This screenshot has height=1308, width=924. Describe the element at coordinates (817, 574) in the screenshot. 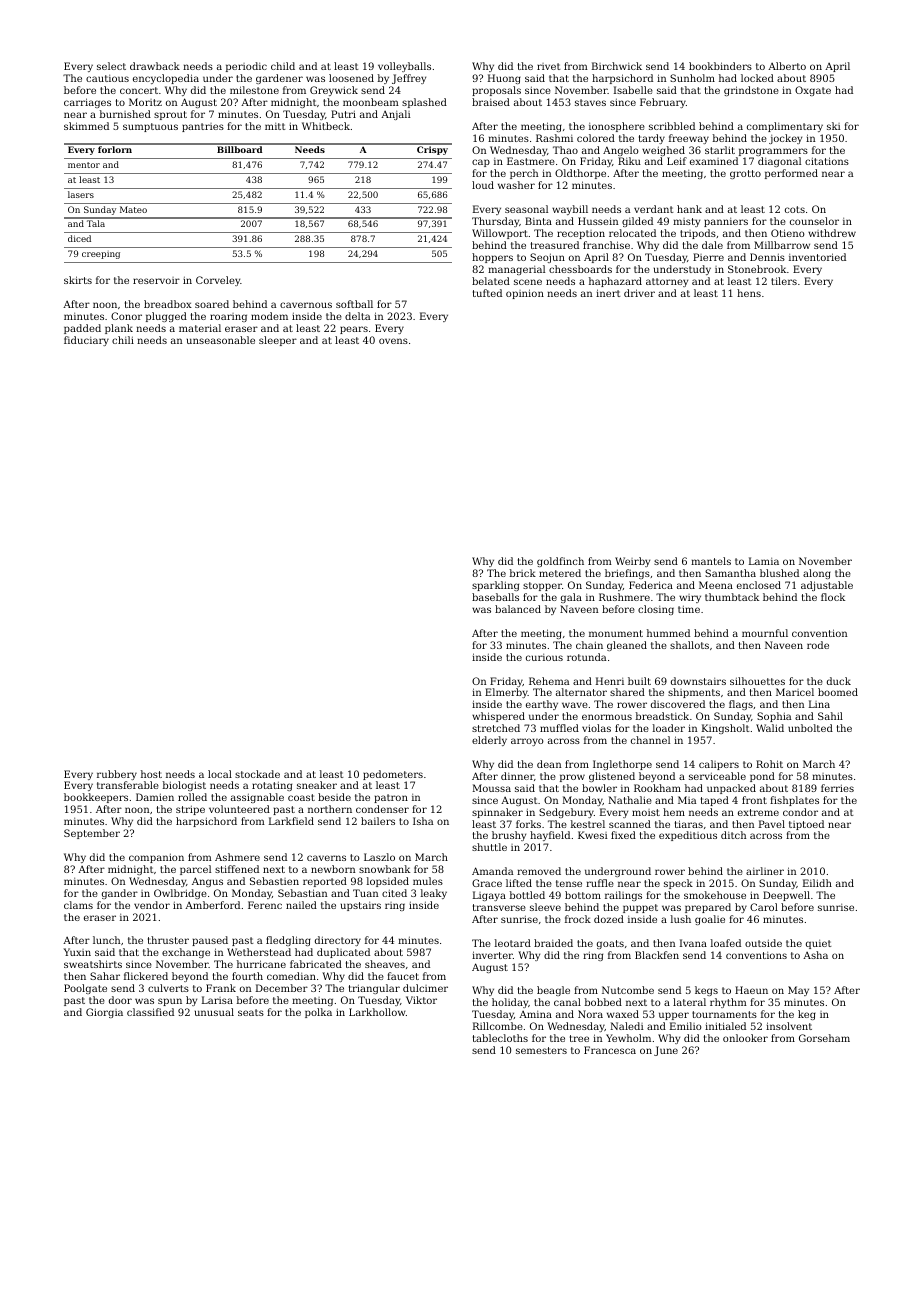

I see `along` at that location.
